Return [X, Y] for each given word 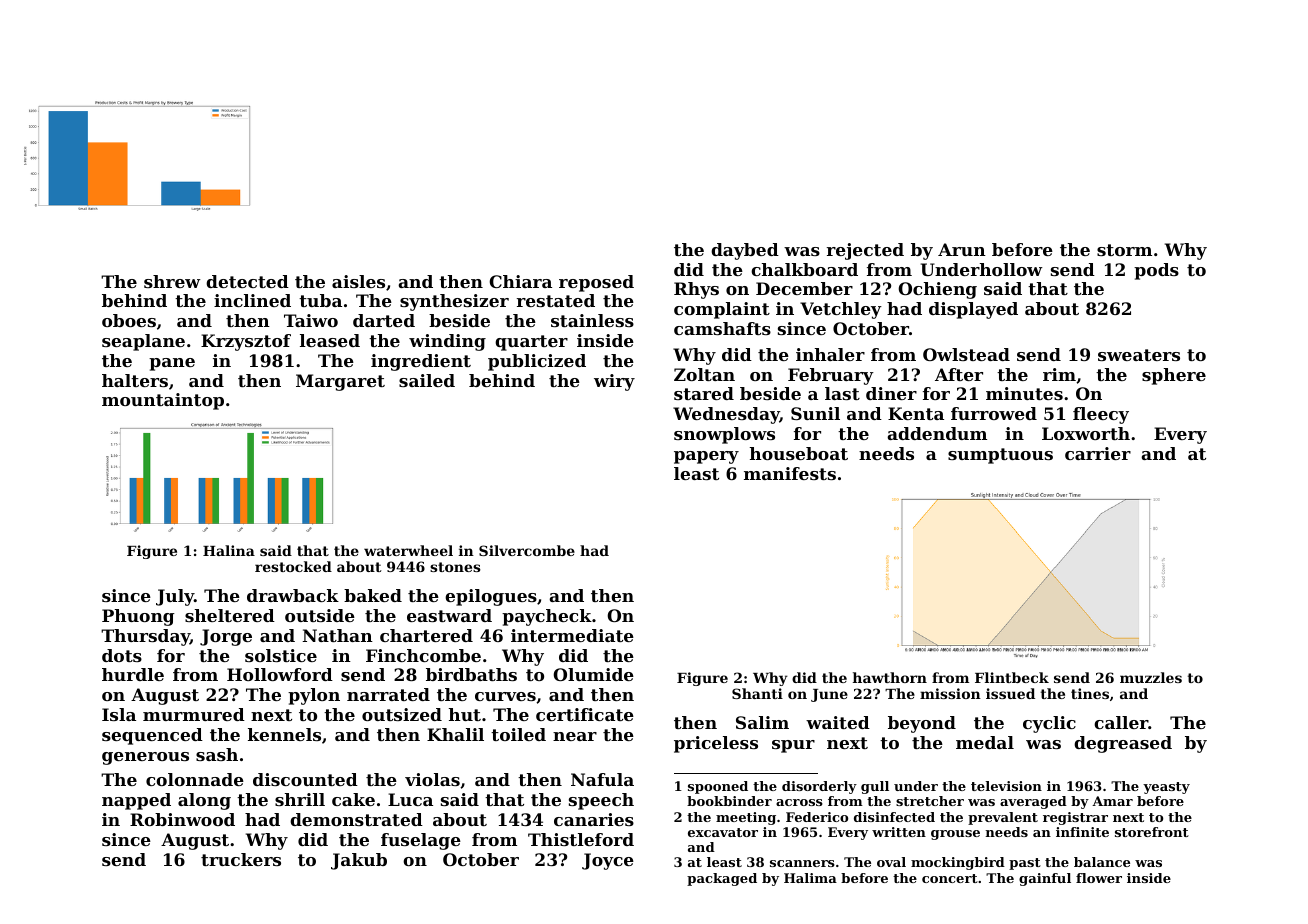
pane [172, 364]
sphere [1174, 376]
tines [1090, 693]
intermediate [572, 635]
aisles [358, 281]
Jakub [359, 861]
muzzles [1151, 677]
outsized [402, 714]
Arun [962, 249]
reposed [596, 283]
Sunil [815, 413]
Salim [762, 722]
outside [320, 615]
